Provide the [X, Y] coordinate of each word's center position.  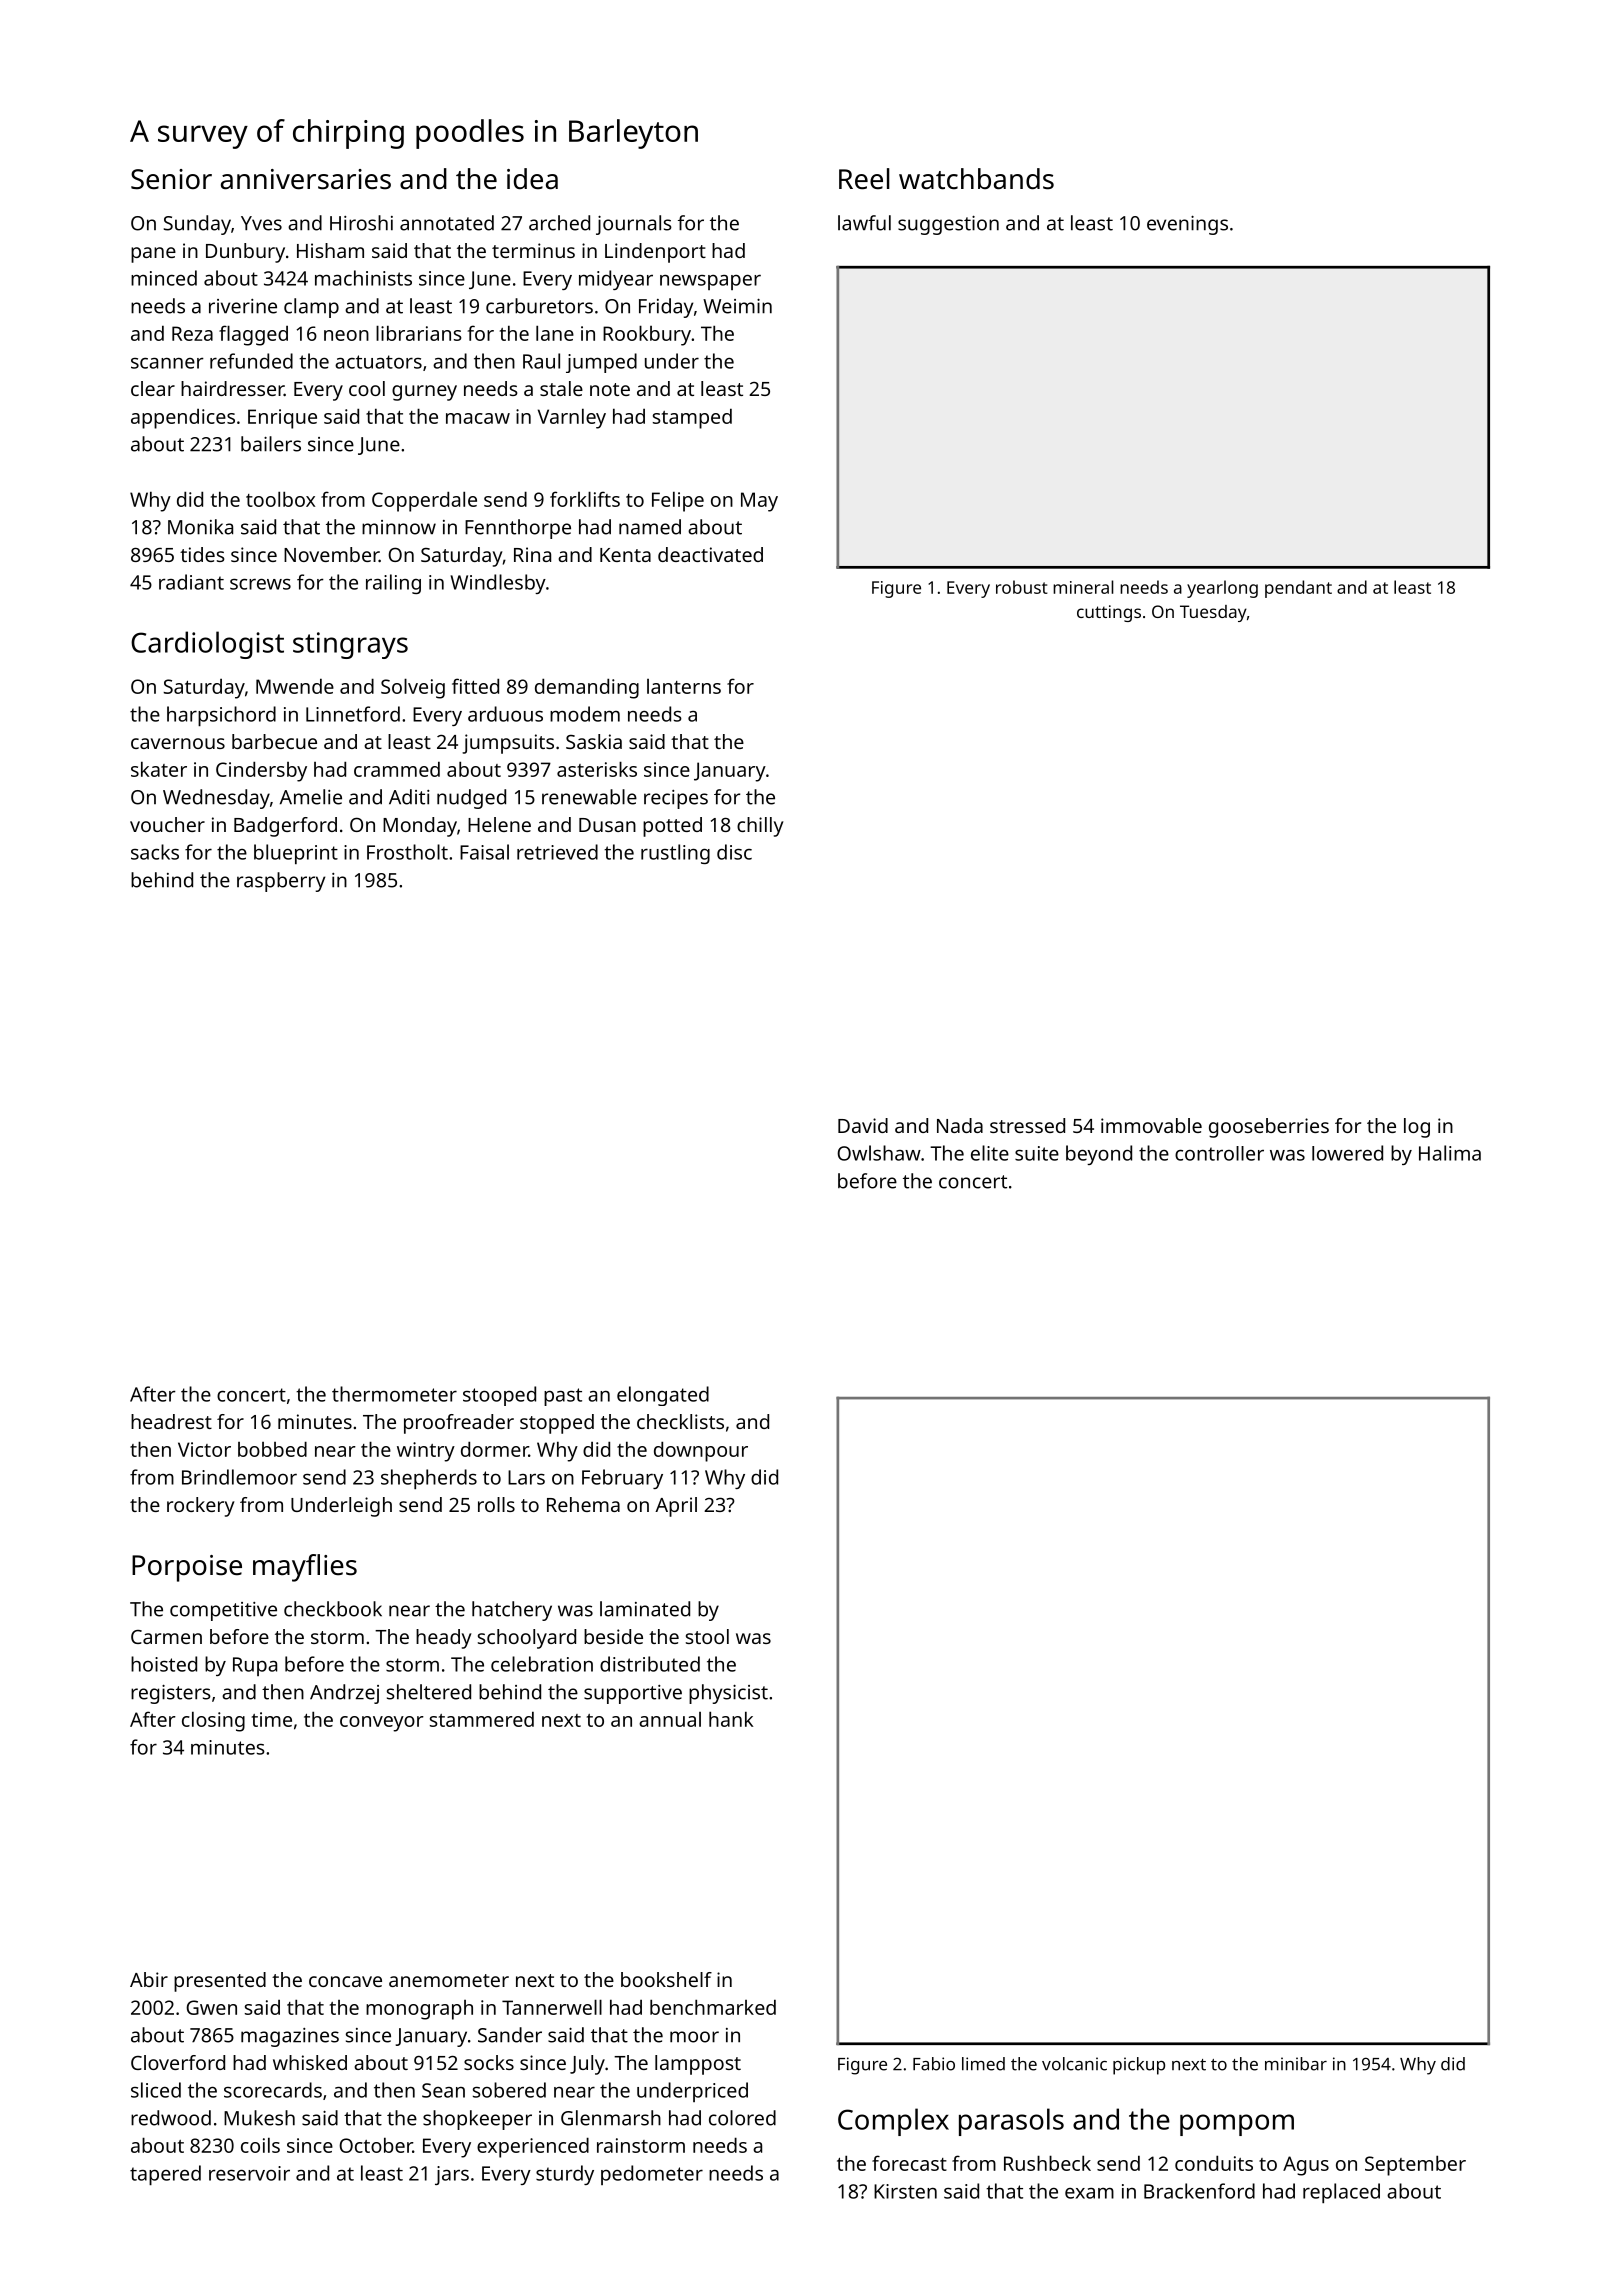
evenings [1187, 225]
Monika [200, 527]
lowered [1347, 1153]
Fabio [934, 2064]
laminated [645, 1609]
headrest [171, 1421]
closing [213, 1721]
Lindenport [655, 253]
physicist [728, 1694]
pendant [1298, 589]
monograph [419, 2010]
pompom [1237, 2125]
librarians [419, 333]
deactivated [710, 554]
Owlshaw [879, 1153]
